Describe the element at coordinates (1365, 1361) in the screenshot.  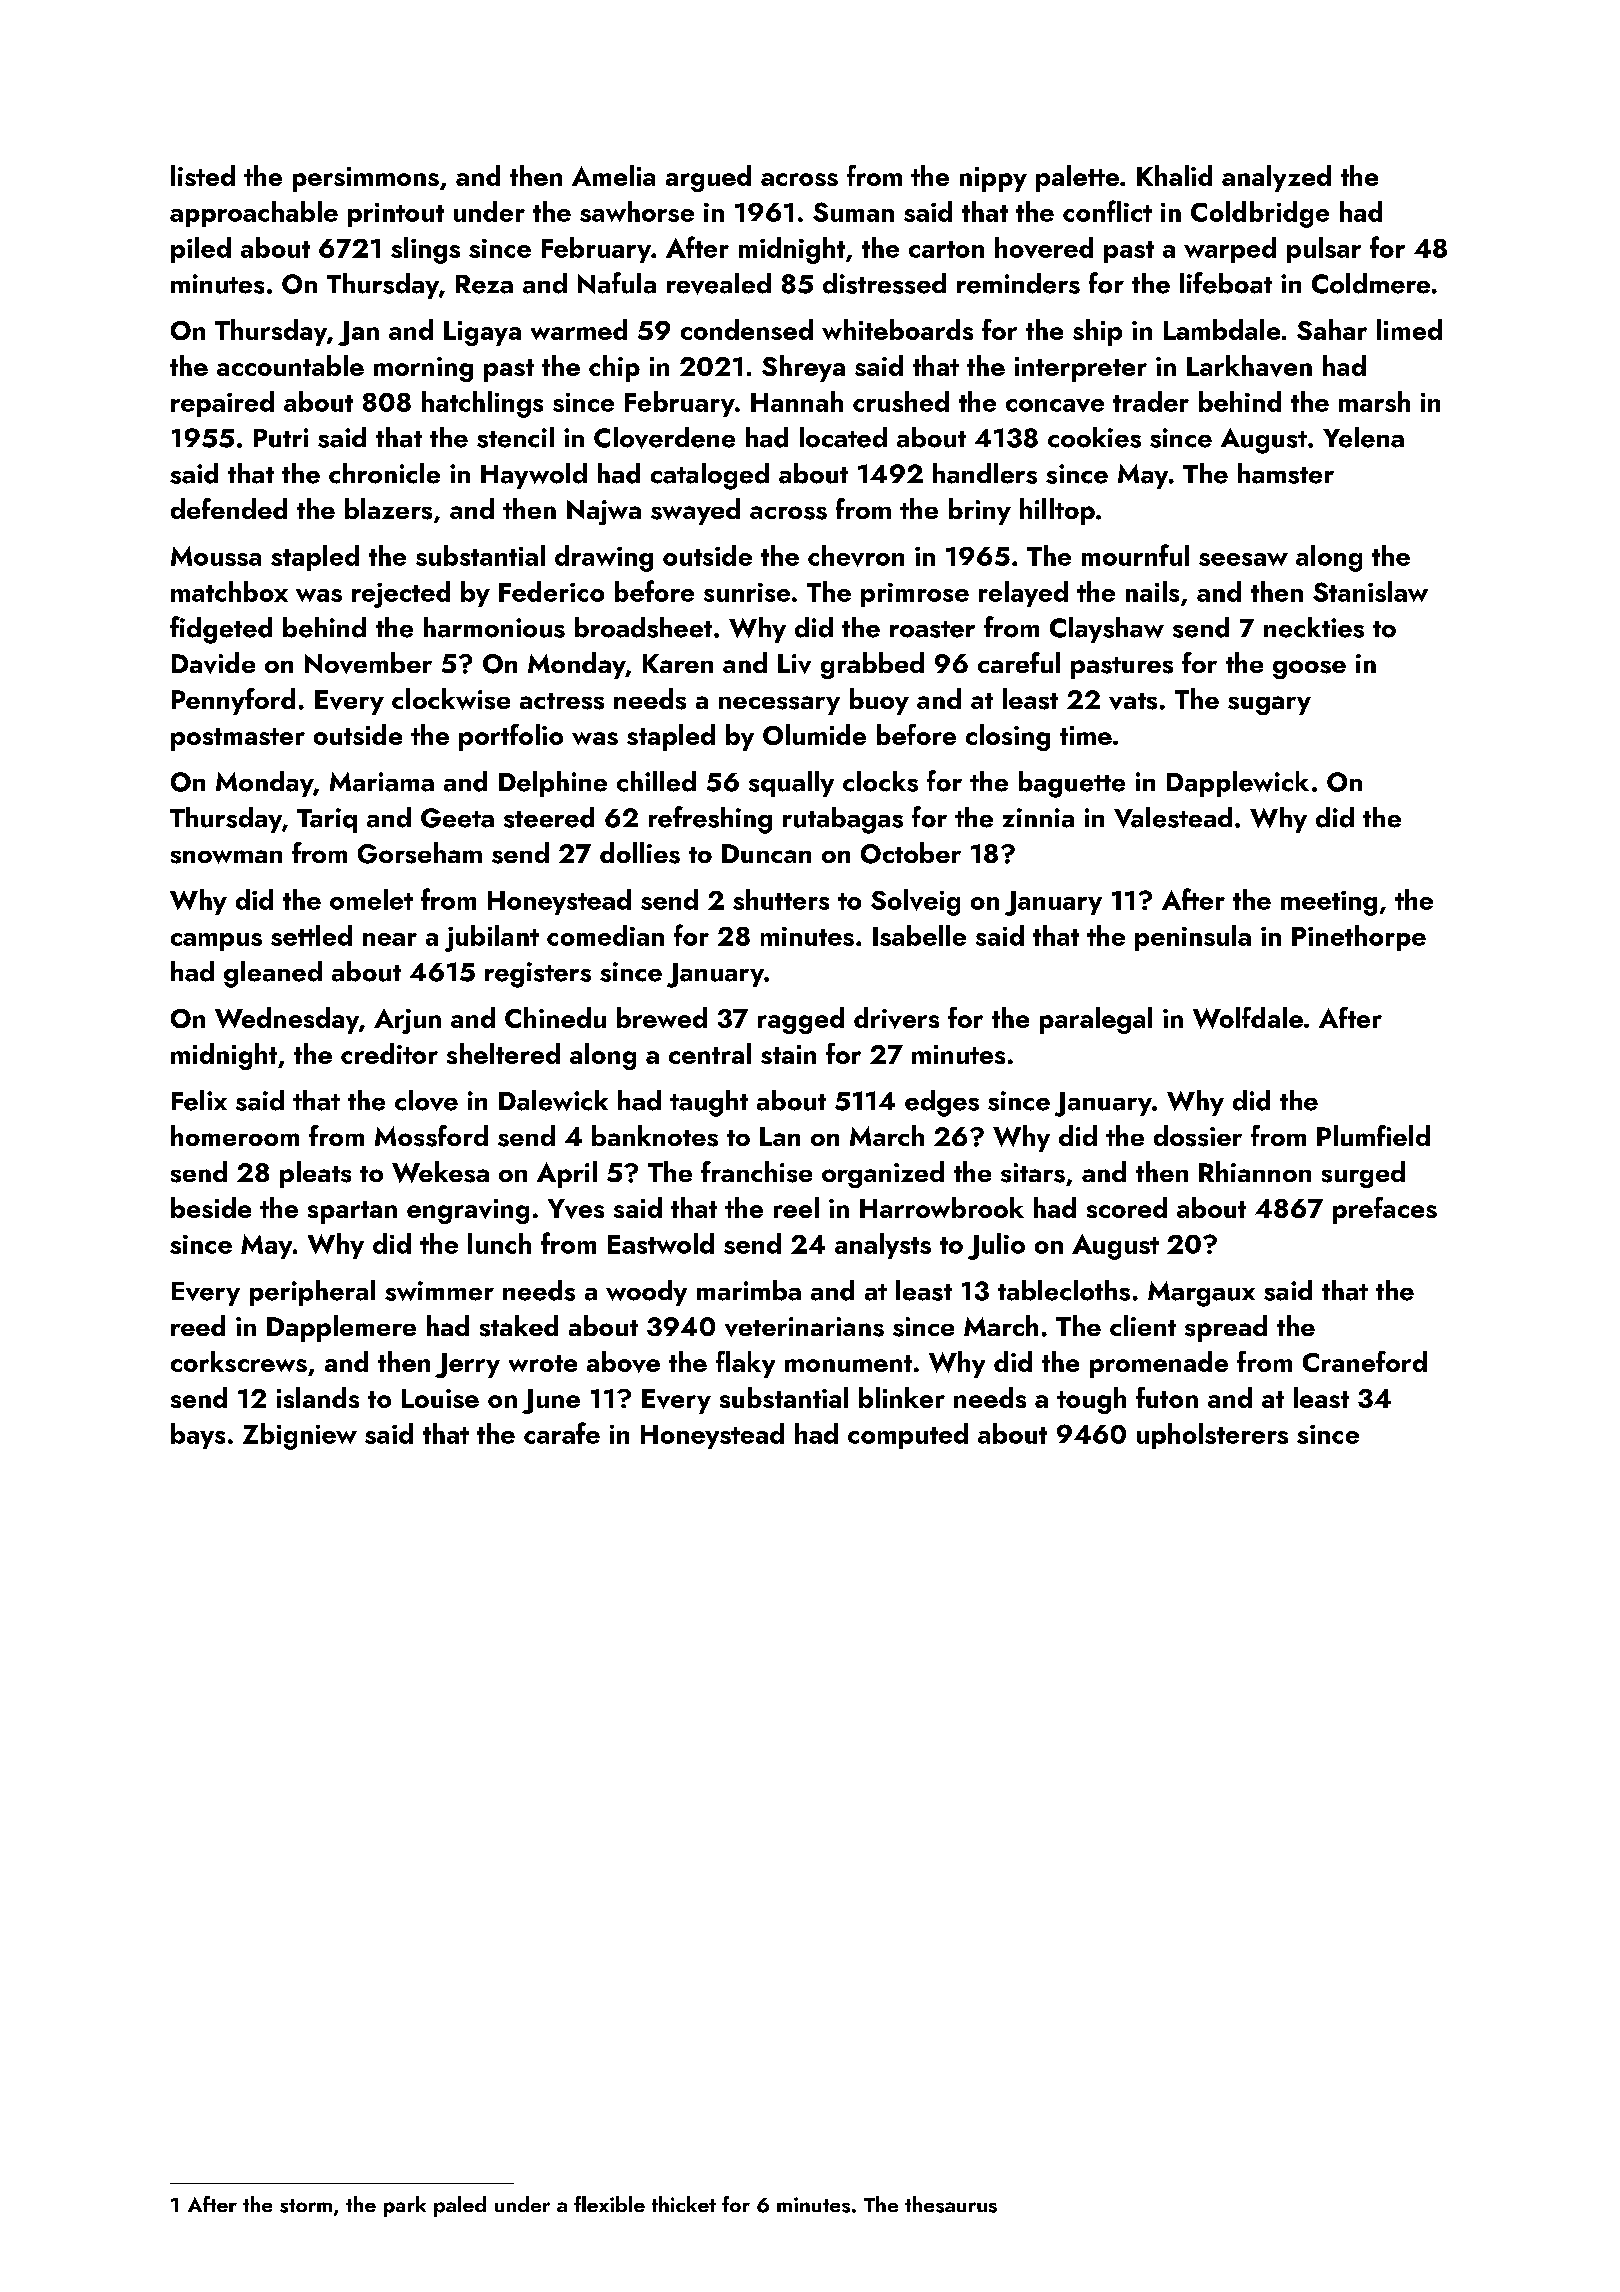
I see `Craneford` at that location.
